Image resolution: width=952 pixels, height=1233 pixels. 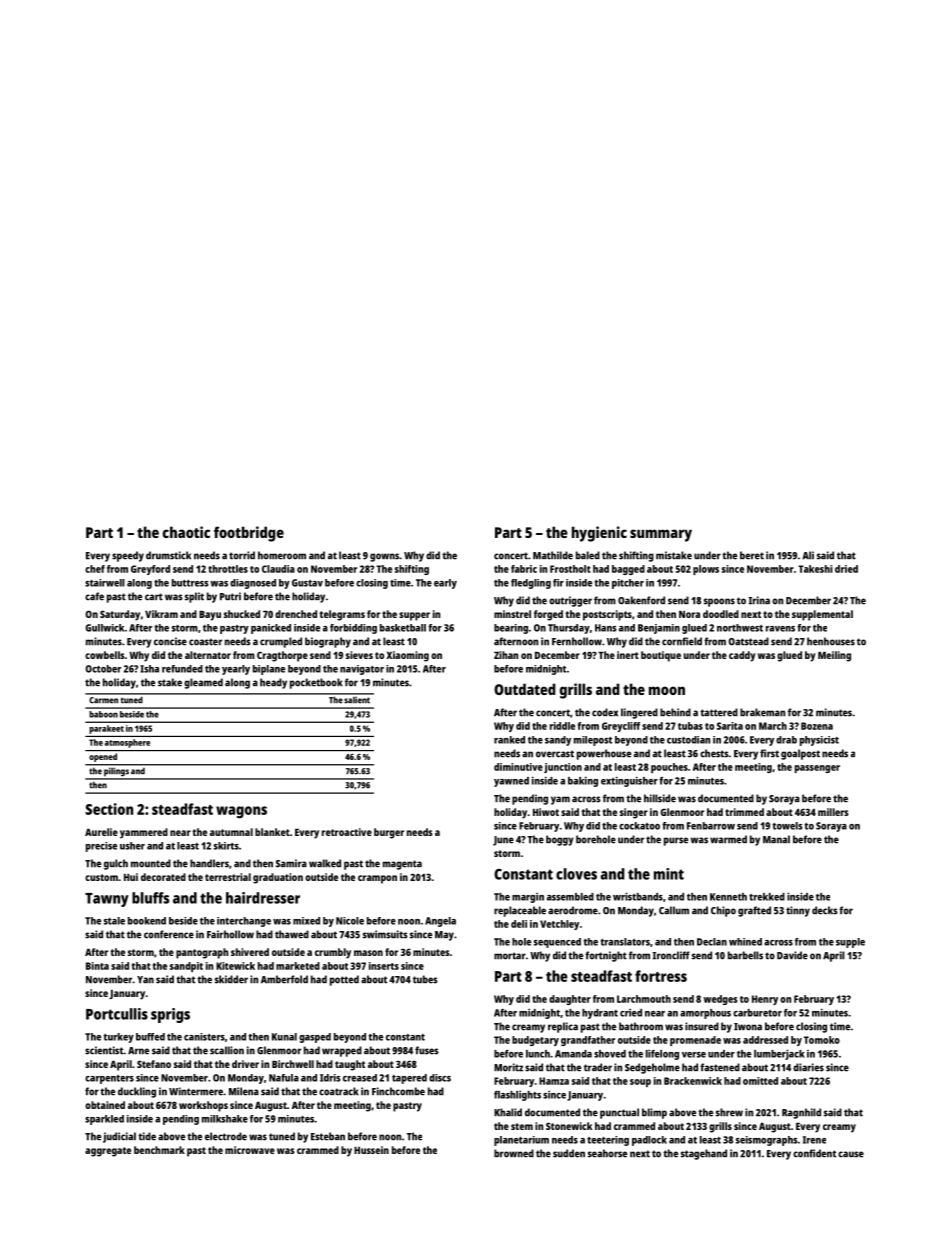 What do you see at coordinates (168, 555) in the screenshot?
I see `drumstick` at bounding box center [168, 555].
